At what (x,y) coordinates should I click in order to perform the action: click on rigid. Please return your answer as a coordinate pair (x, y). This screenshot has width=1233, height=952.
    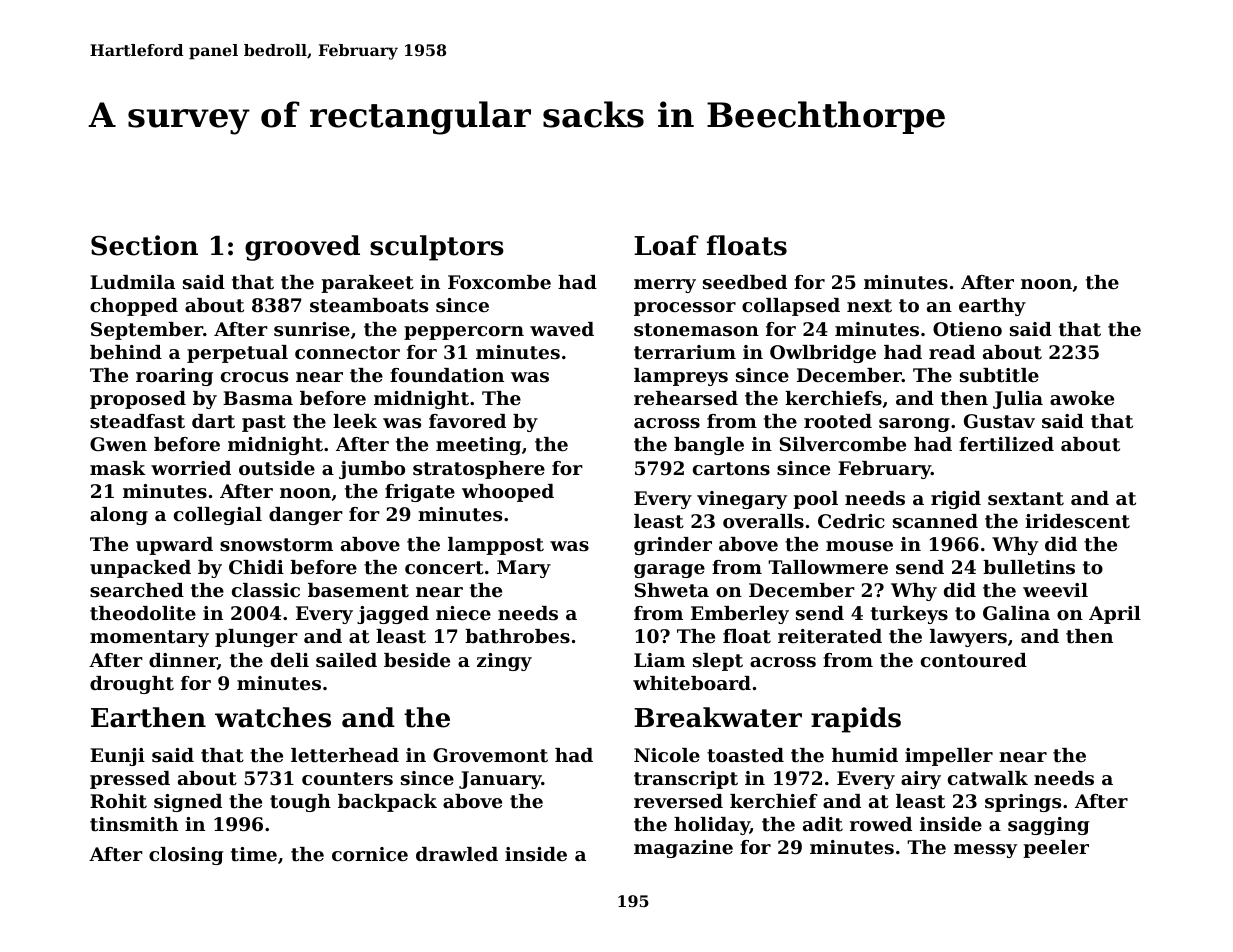
    Looking at the image, I should click on (956, 500).
